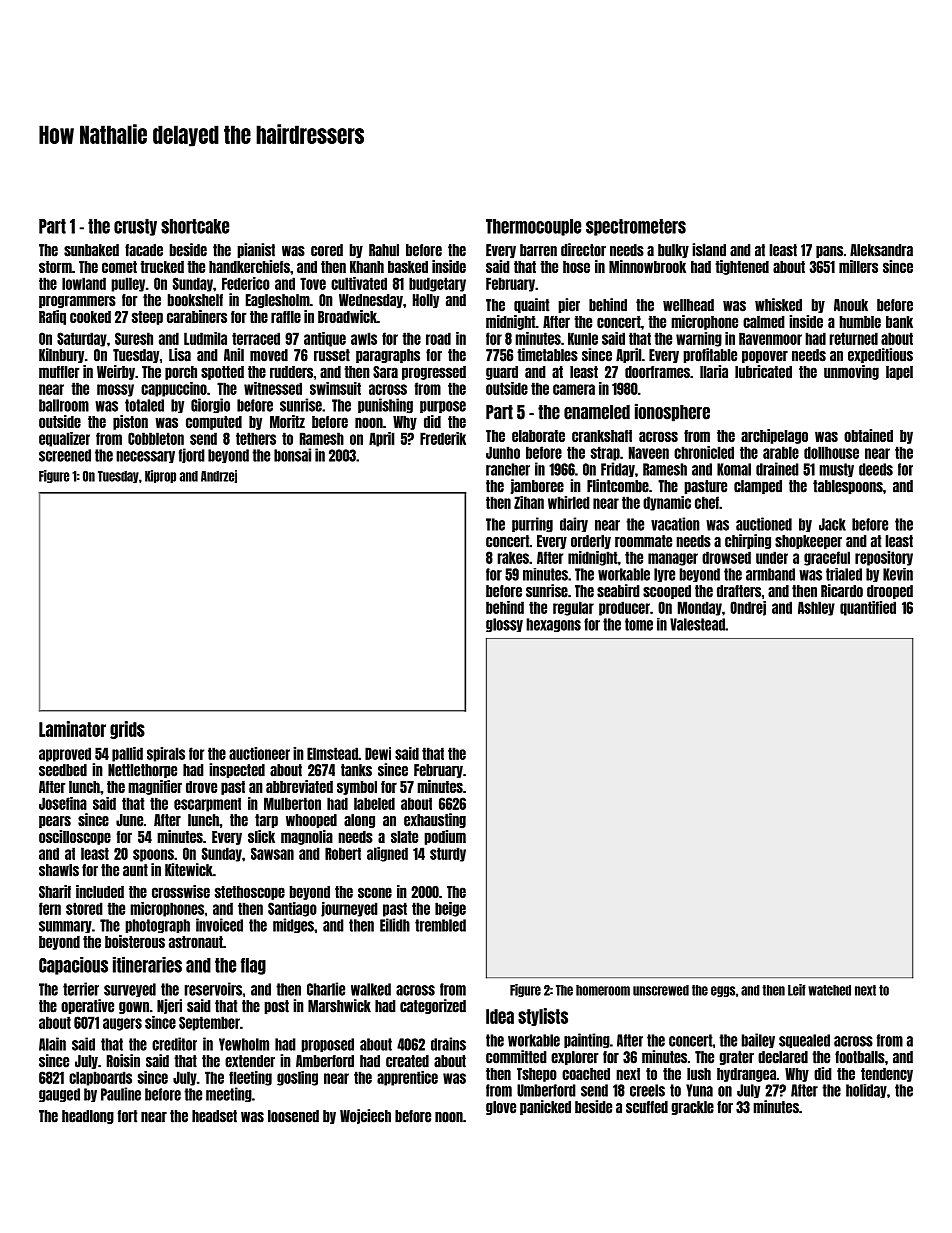  Describe the element at coordinates (543, 1017) in the page. I see `stylists` at that location.
